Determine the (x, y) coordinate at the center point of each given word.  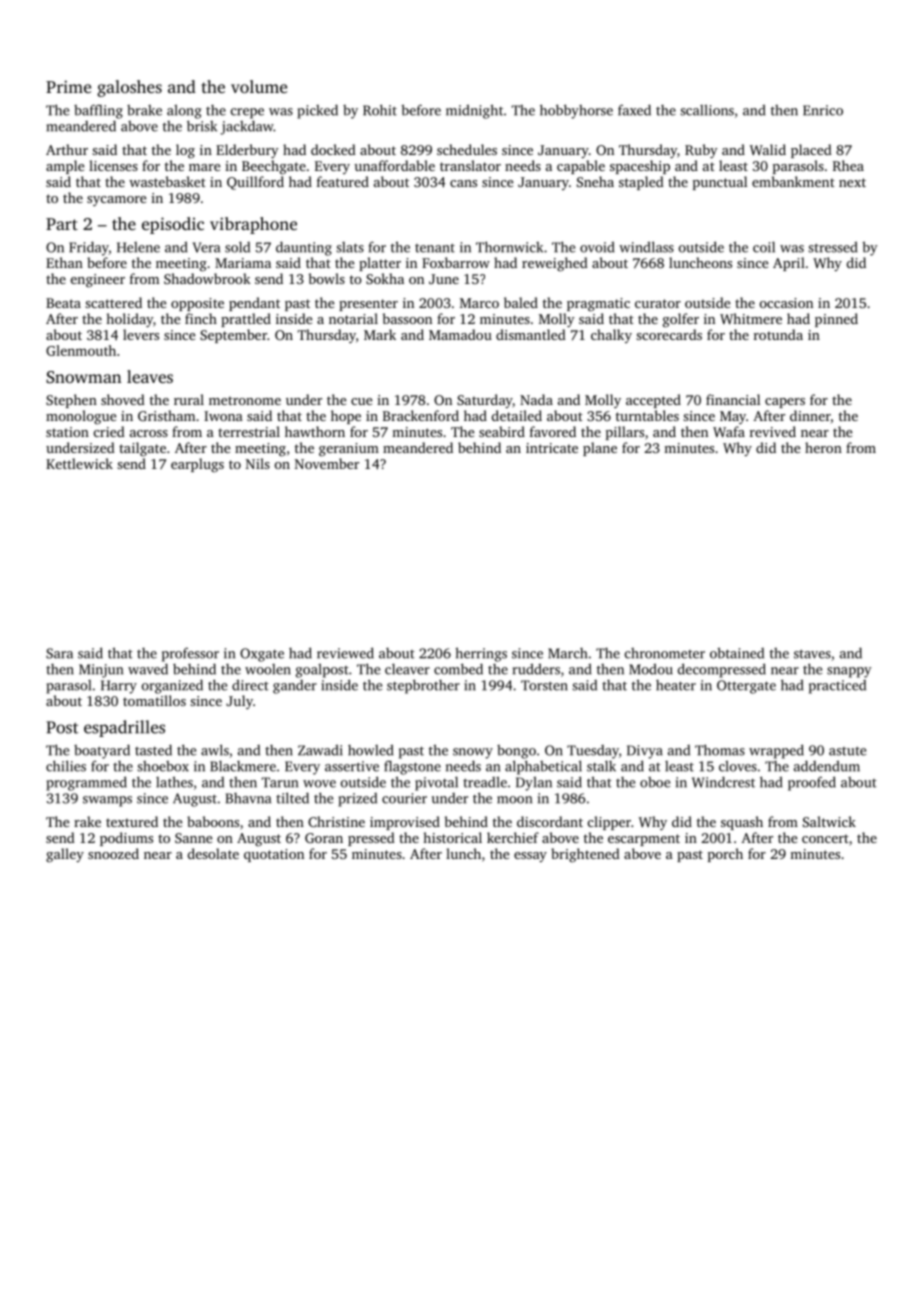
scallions (707, 110)
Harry (119, 687)
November (327, 463)
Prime (68, 86)
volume (259, 86)
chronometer (665, 653)
